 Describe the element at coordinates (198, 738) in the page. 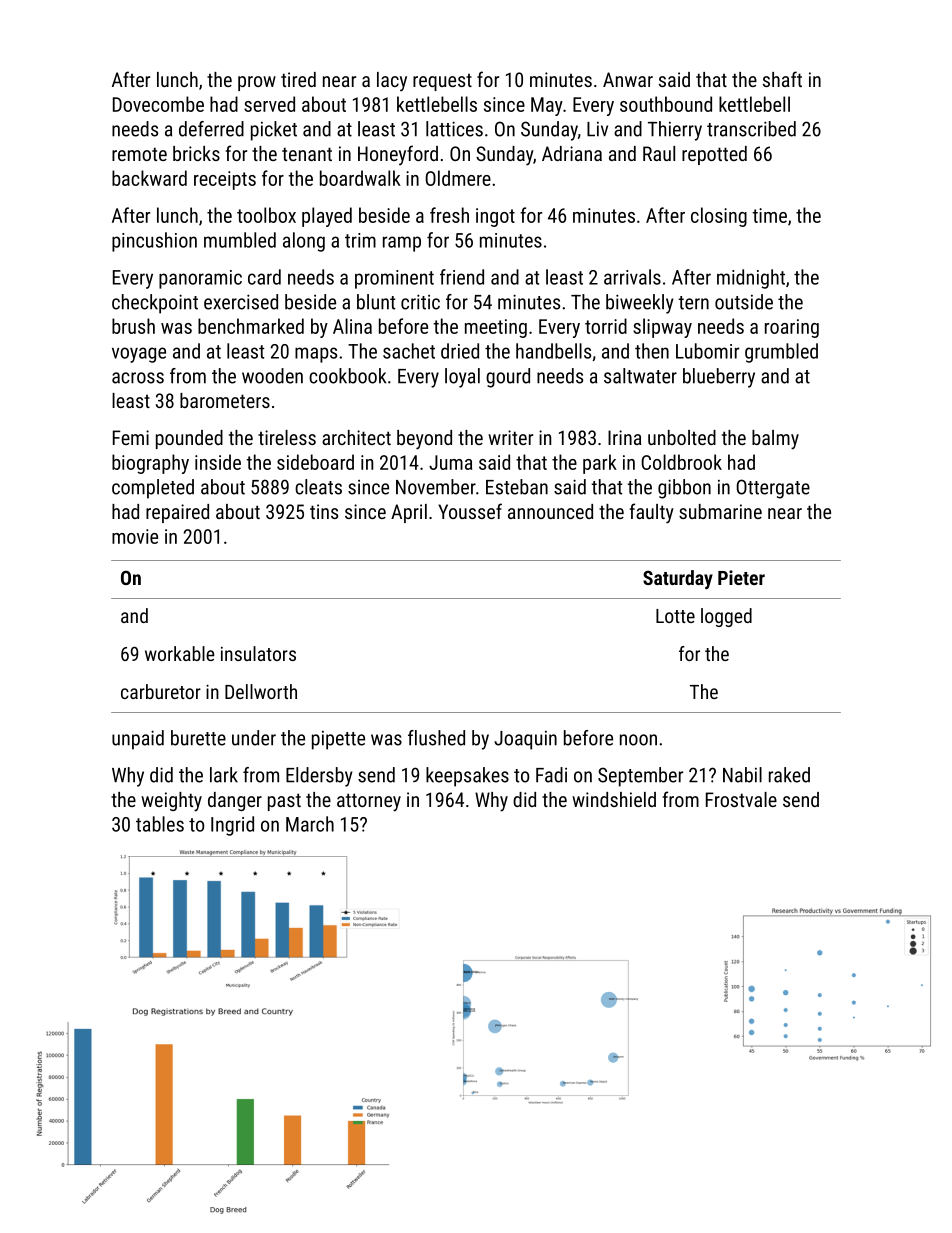

I see `burette` at that location.
